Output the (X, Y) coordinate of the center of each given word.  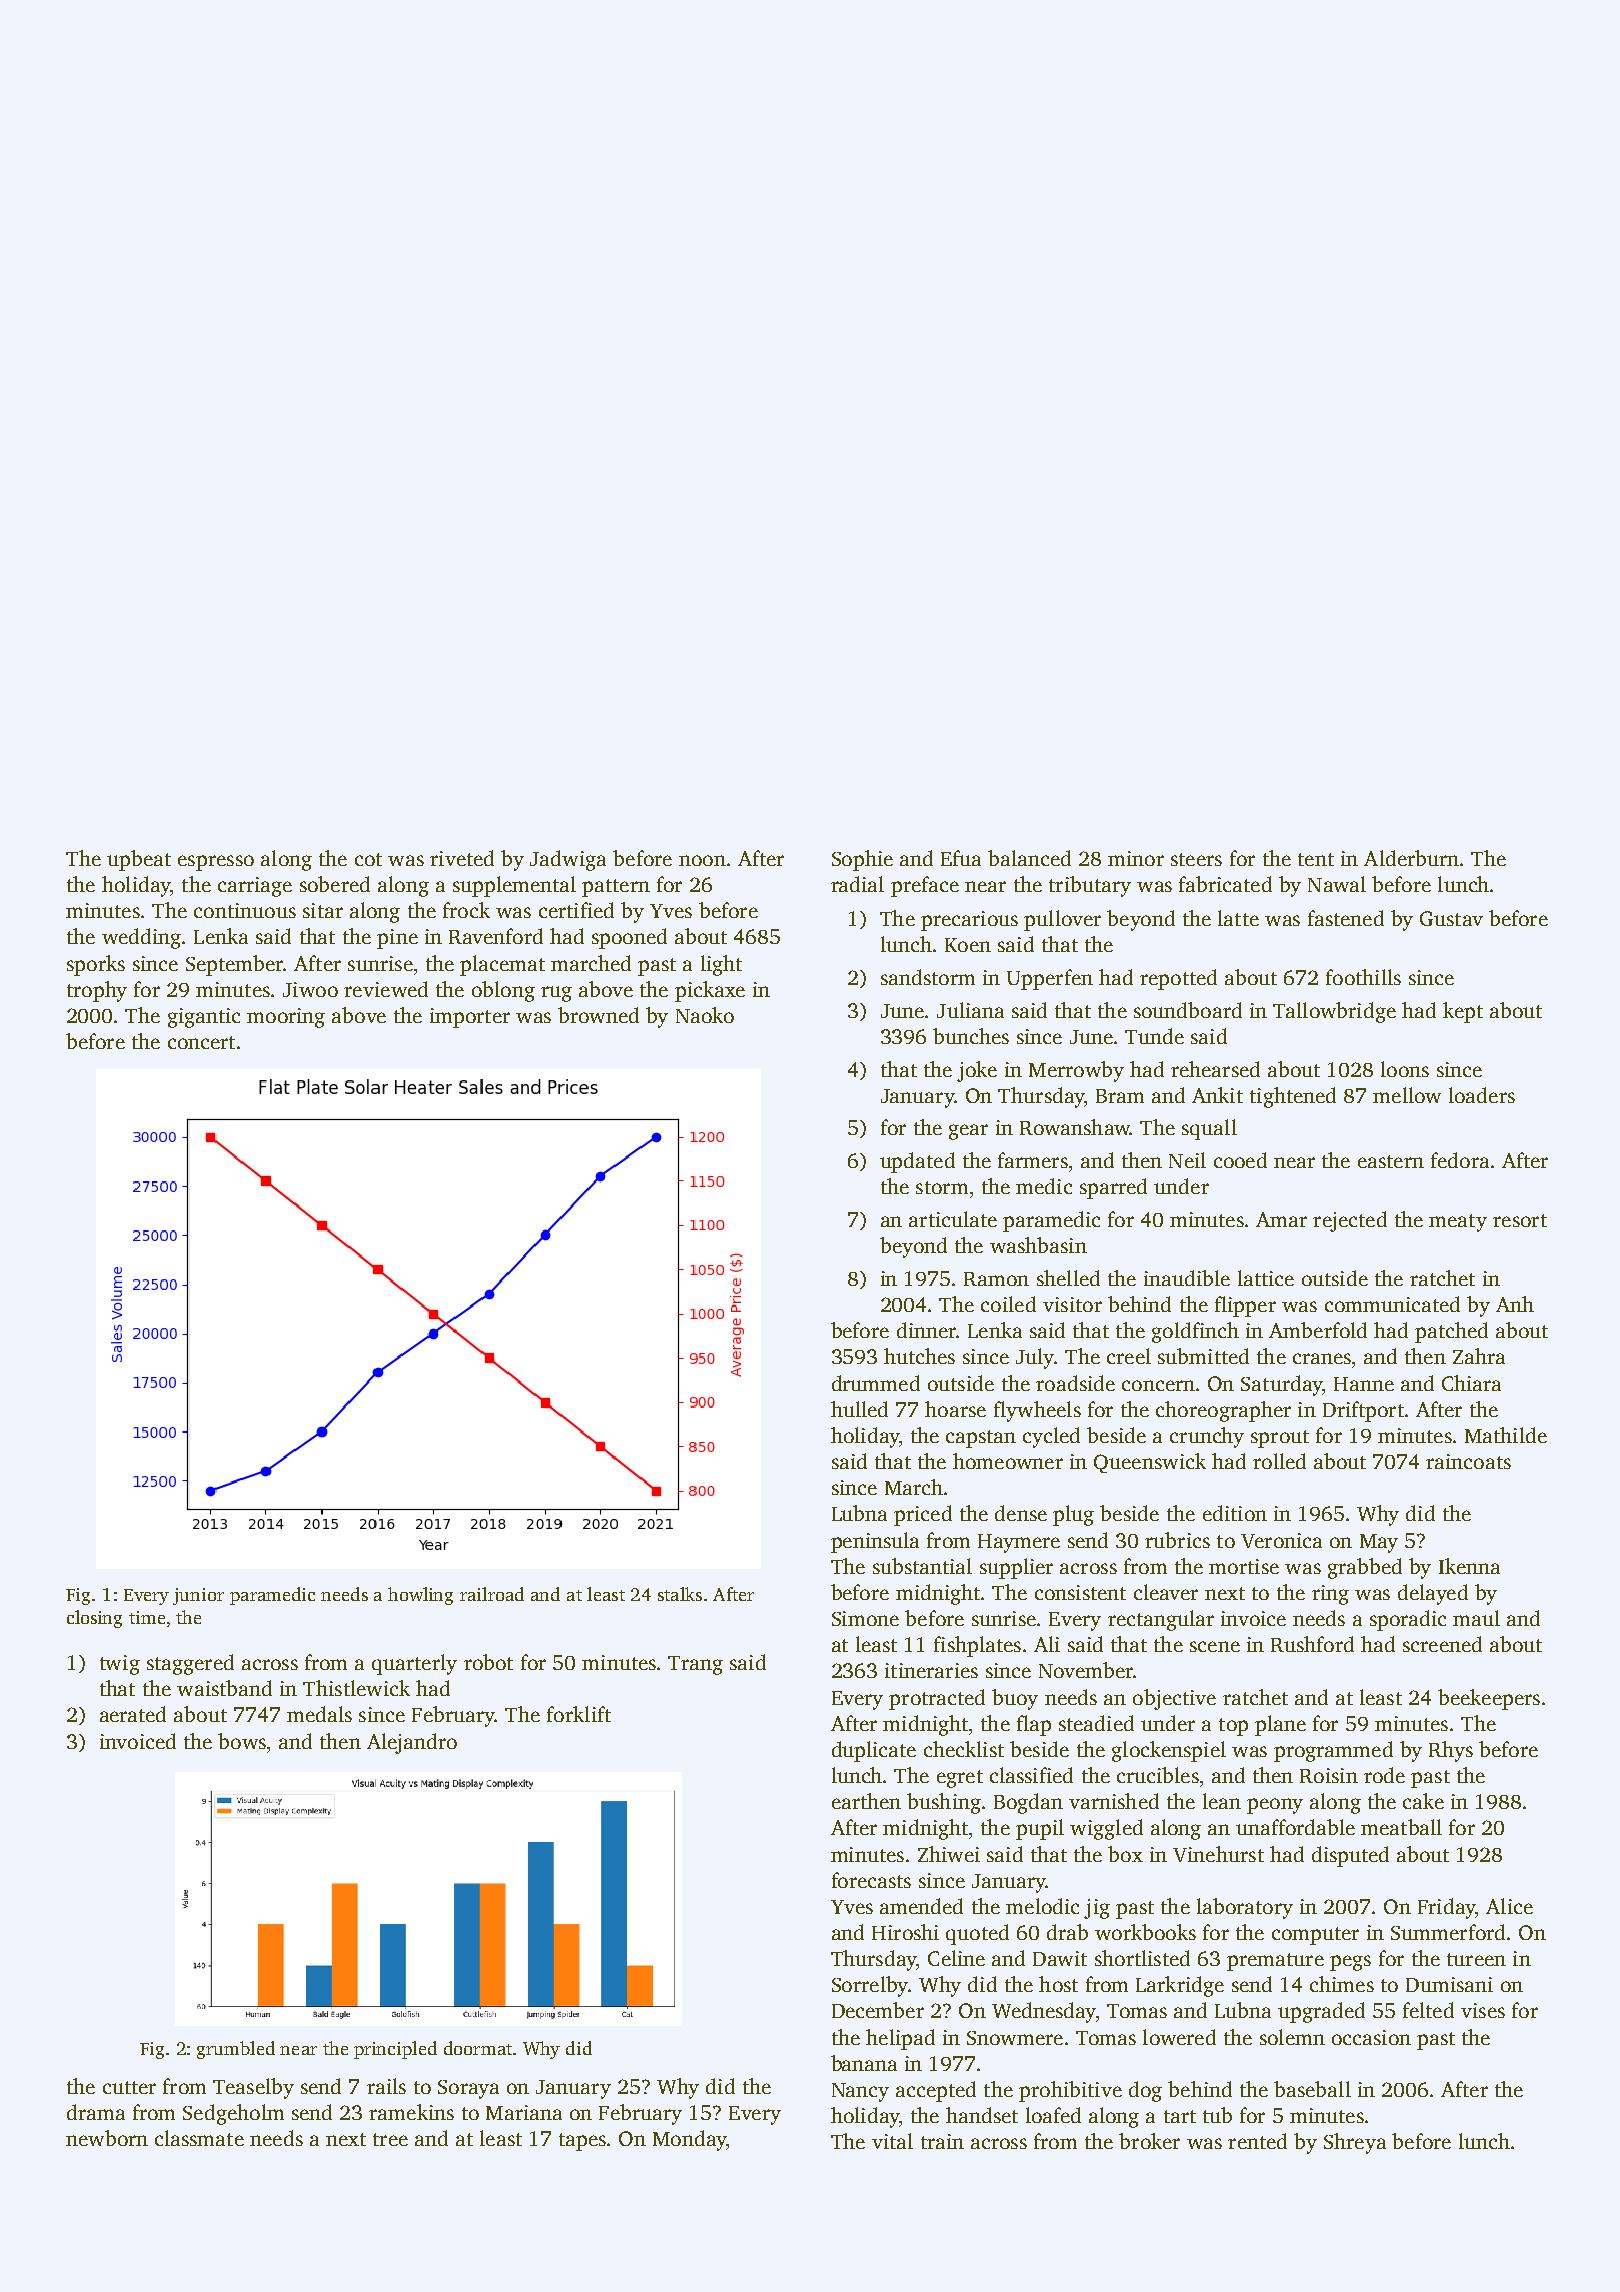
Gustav (1451, 918)
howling (420, 1596)
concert (201, 1042)
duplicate (874, 1751)
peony (1275, 1806)
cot (368, 859)
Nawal (1337, 884)
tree (390, 2139)
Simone (865, 1618)
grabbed (1365, 1568)
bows (242, 1741)
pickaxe (710, 991)
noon (702, 860)
